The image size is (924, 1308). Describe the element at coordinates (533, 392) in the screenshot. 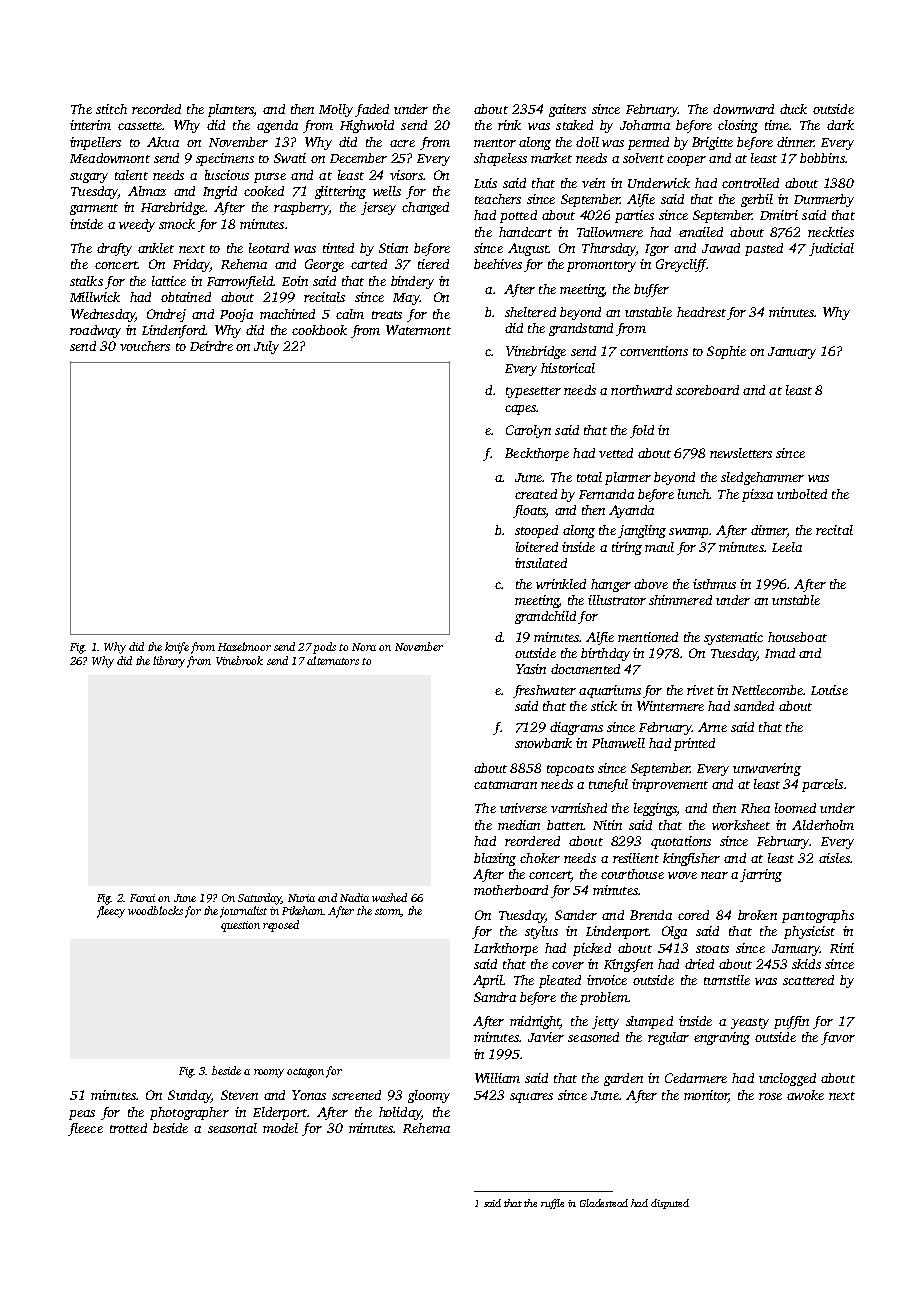

I see `typesetter` at that location.
